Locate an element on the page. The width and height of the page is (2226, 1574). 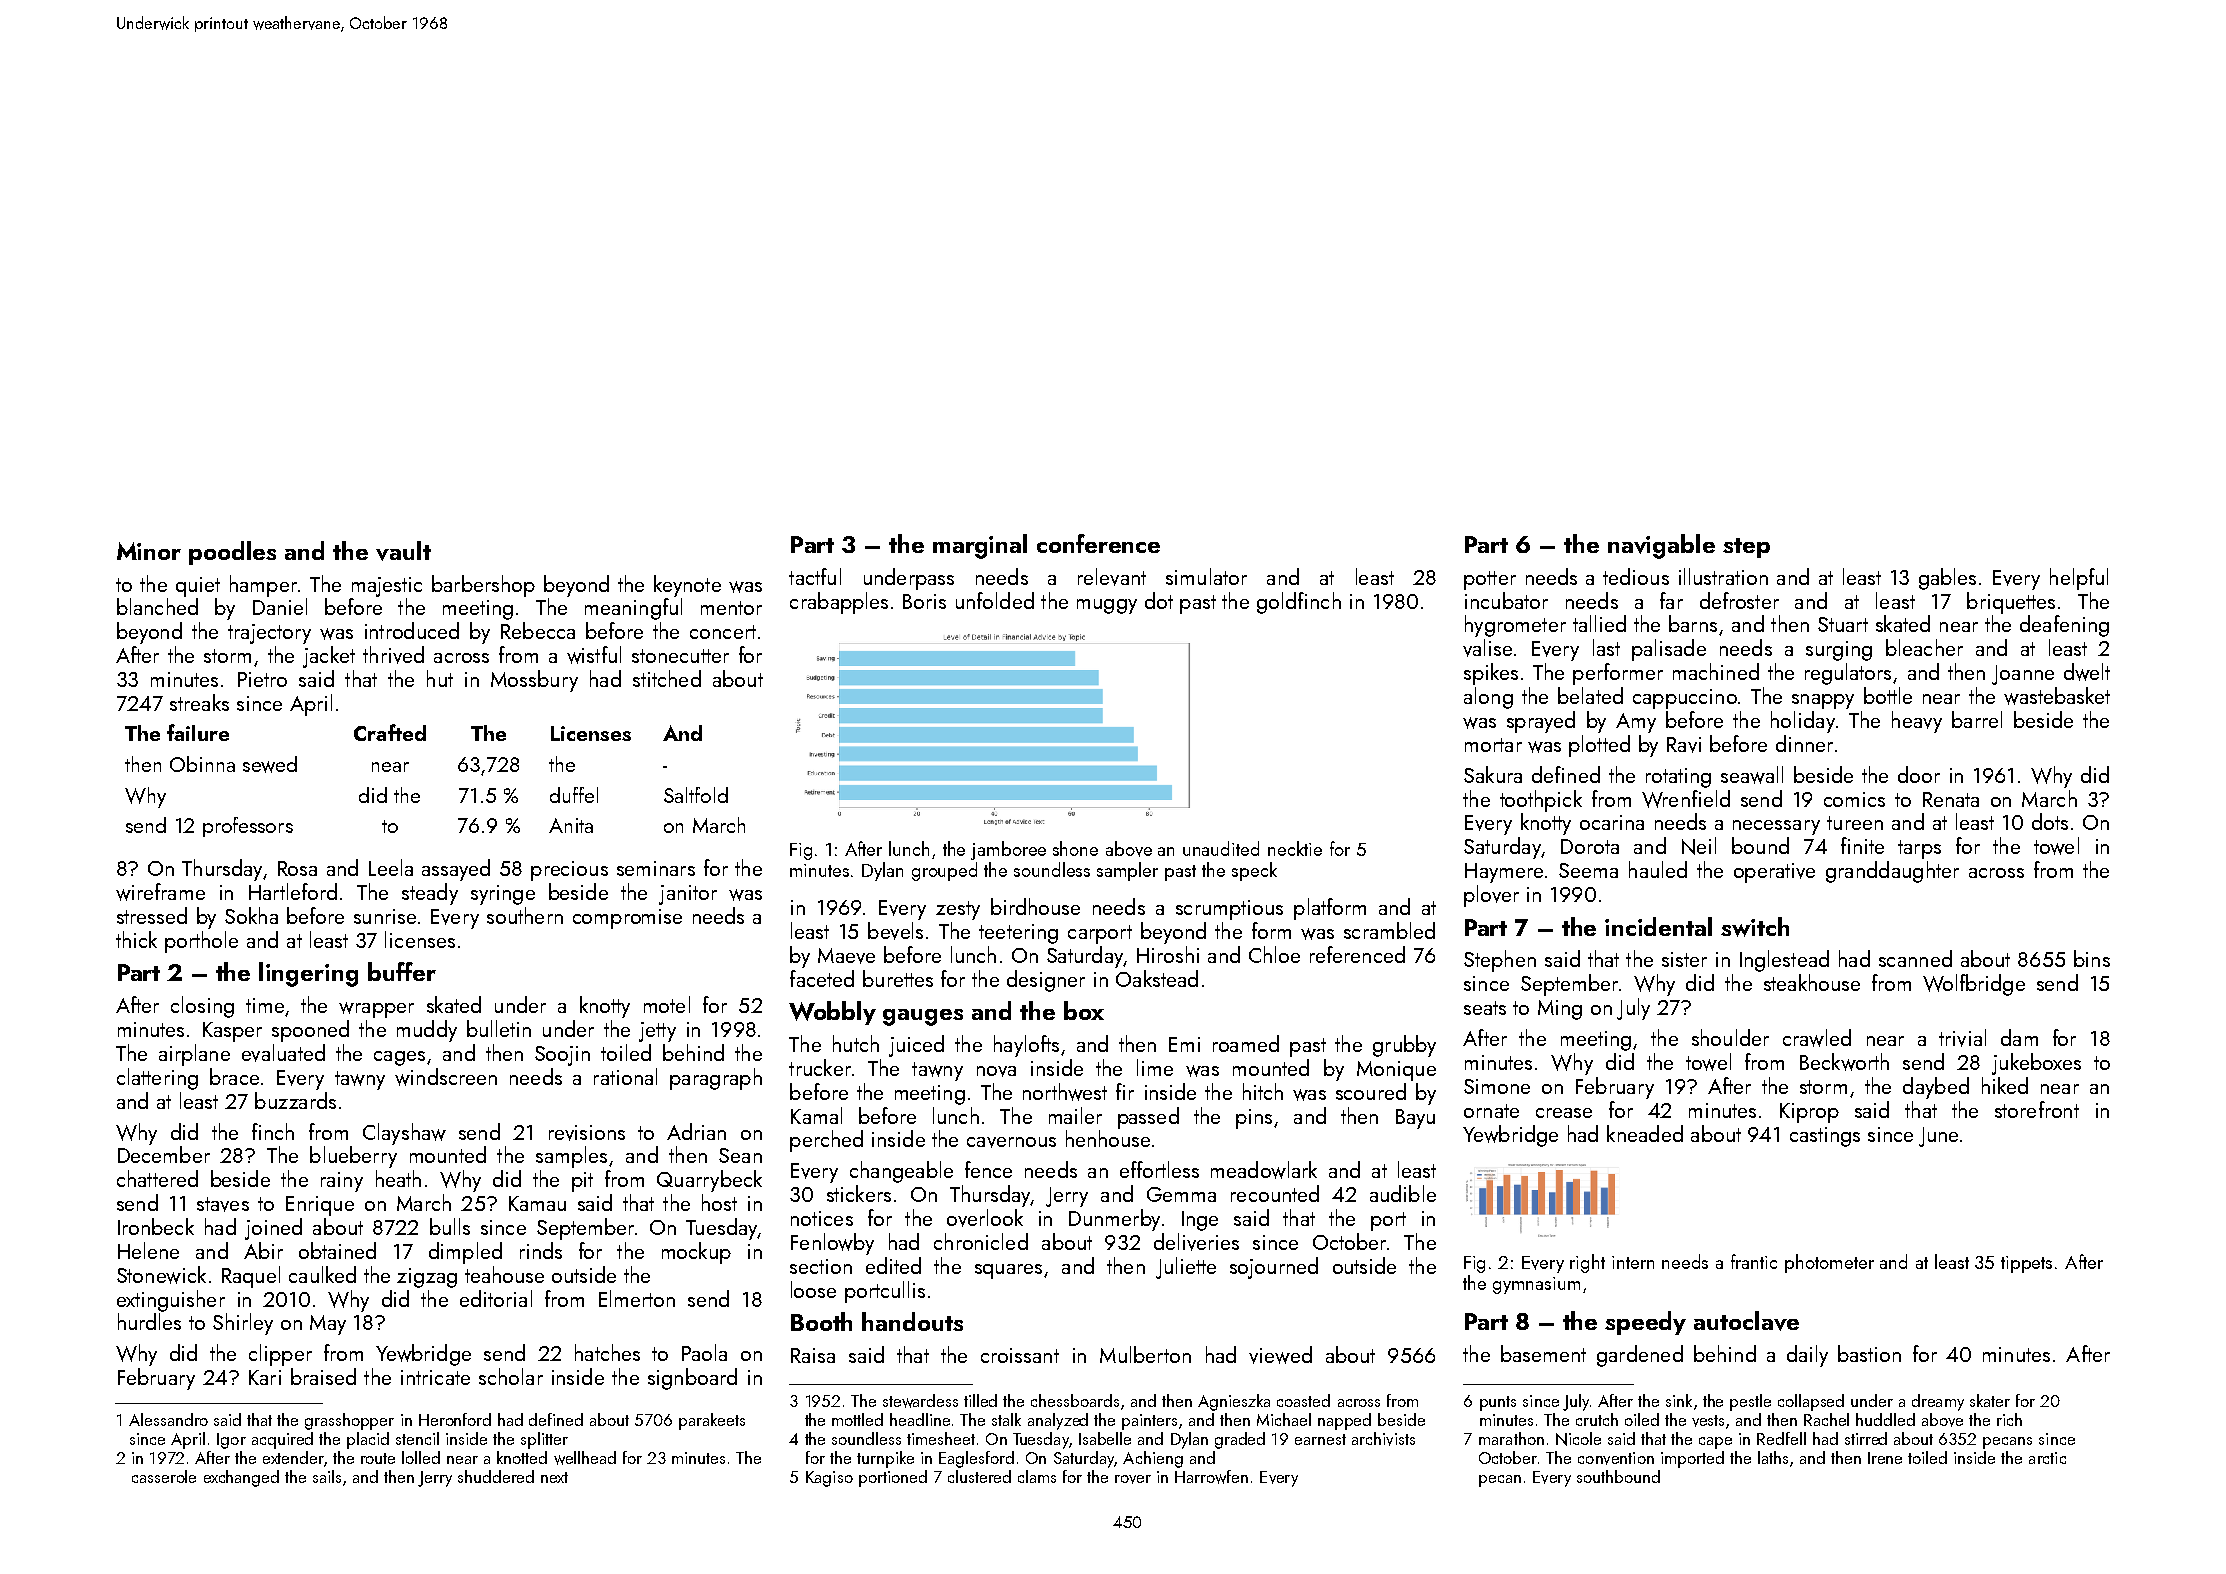
shuddered is located at coordinates (496, 1476).
